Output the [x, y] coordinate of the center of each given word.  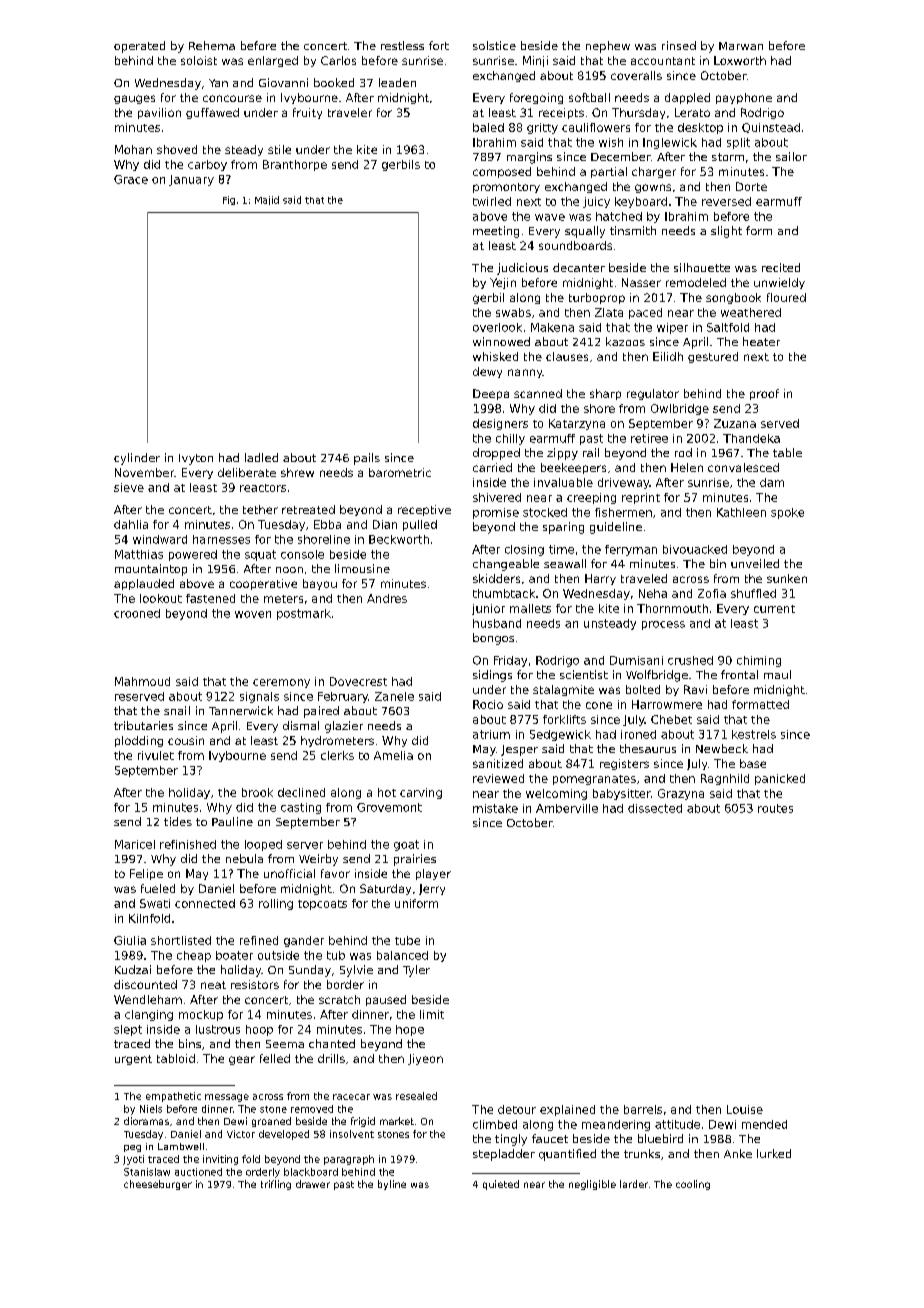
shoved [177, 149]
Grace [131, 179]
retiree [649, 438]
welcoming [556, 794]
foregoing [536, 98]
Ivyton [196, 459]
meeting [496, 232]
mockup [201, 1015]
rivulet [156, 755]
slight [726, 232]
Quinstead [771, 128]
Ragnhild [725, 779]
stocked [545, 512]
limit [432, 1014]
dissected [655, 808]
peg [132, 1148]
